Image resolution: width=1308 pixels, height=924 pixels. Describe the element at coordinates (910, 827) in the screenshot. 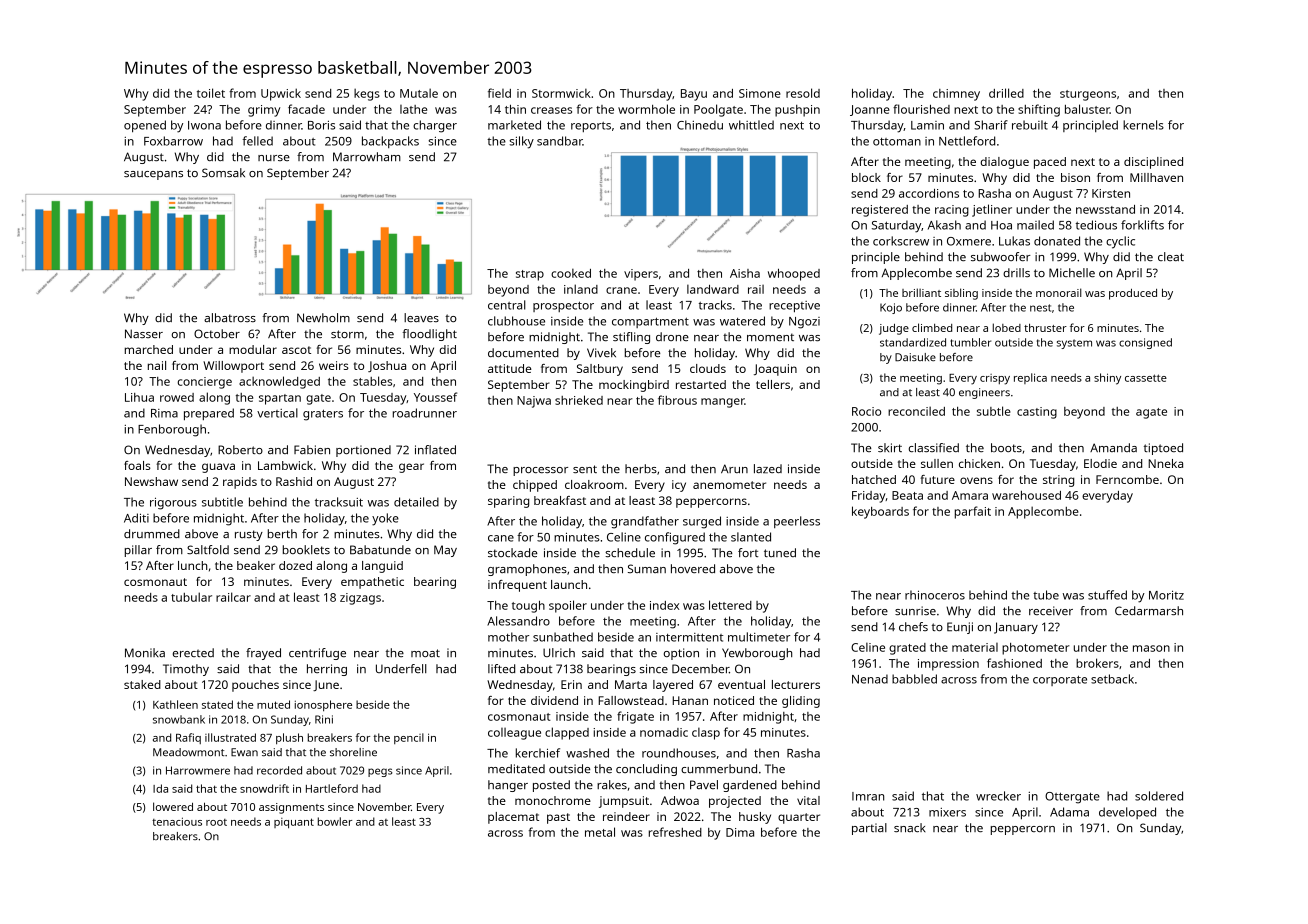

I see `snack` at that location.
